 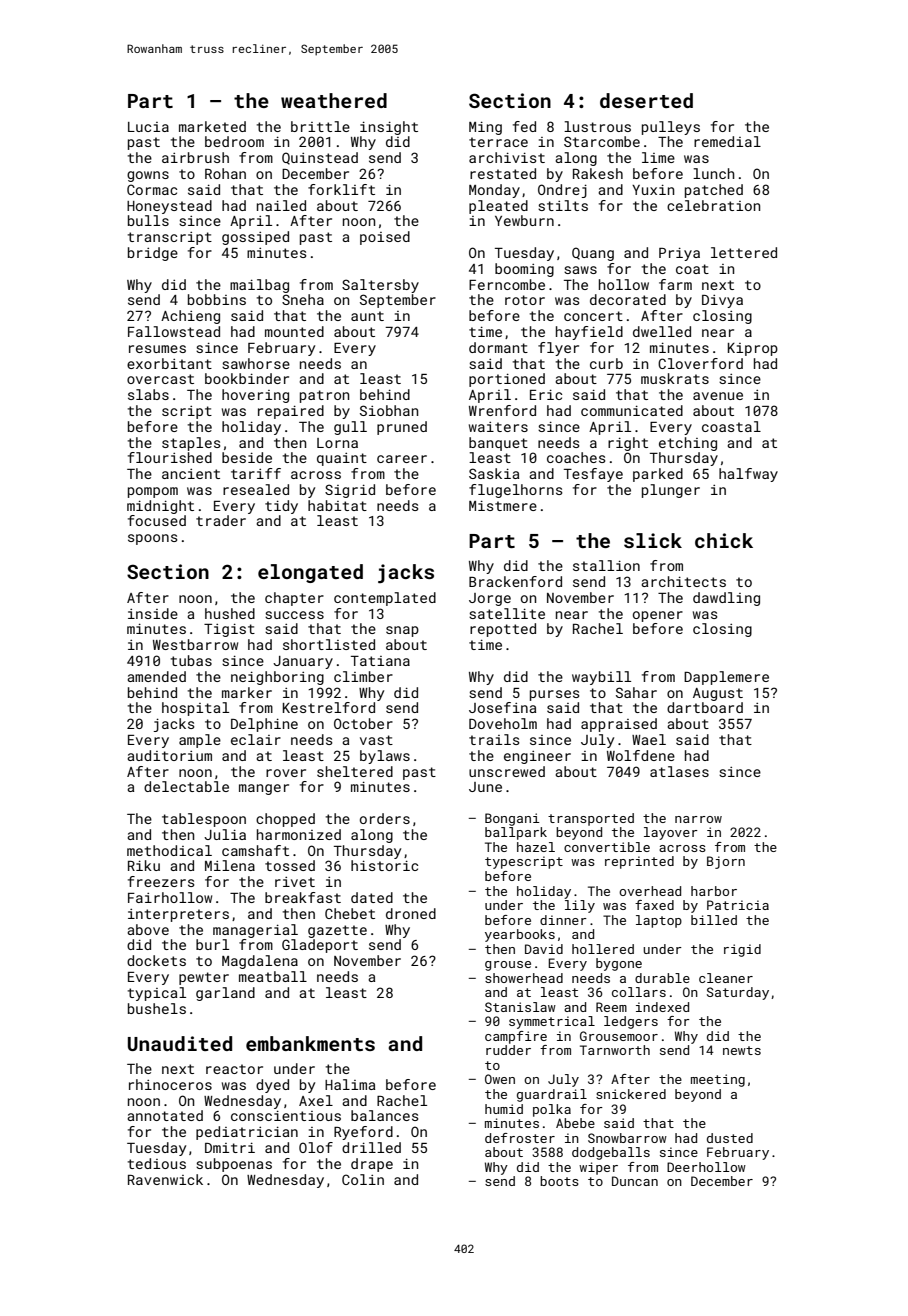 What do you see at coordinates (234, 1165) in the screenshot?
I see `subpoenas` at bounding box center [234, 1165].
